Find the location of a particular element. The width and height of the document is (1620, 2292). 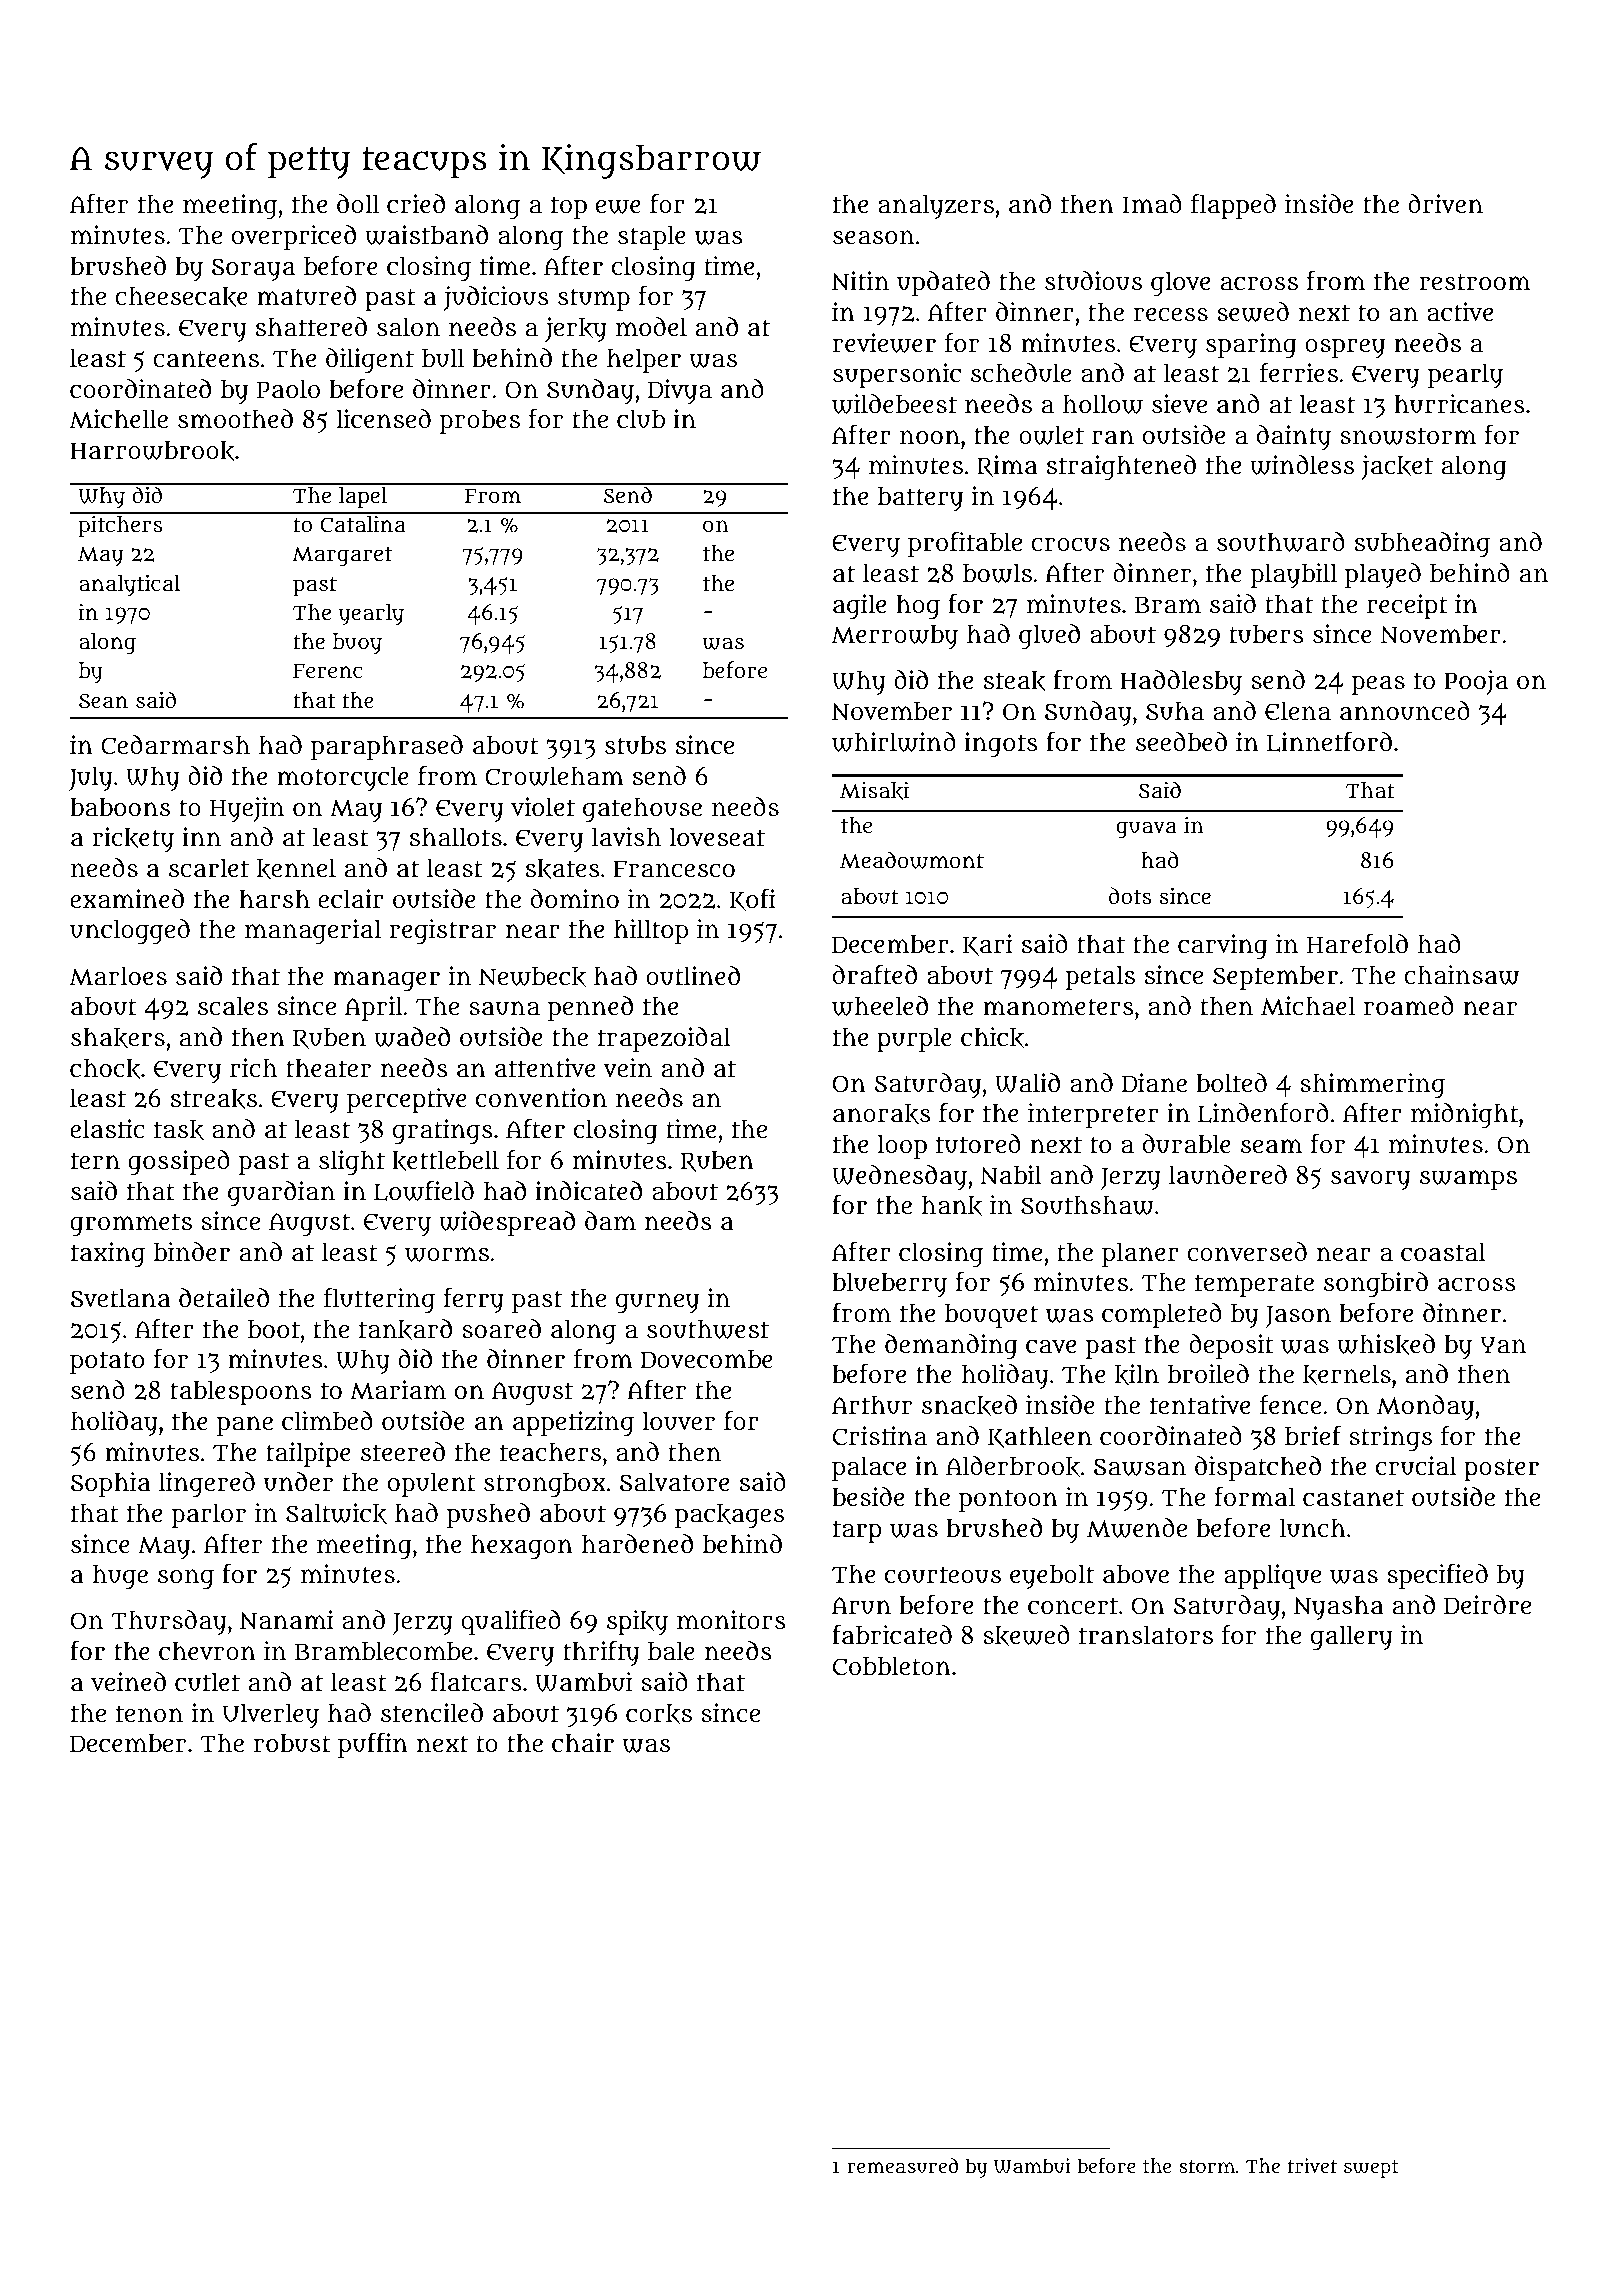

staple is located at coordinates (652, 237).
